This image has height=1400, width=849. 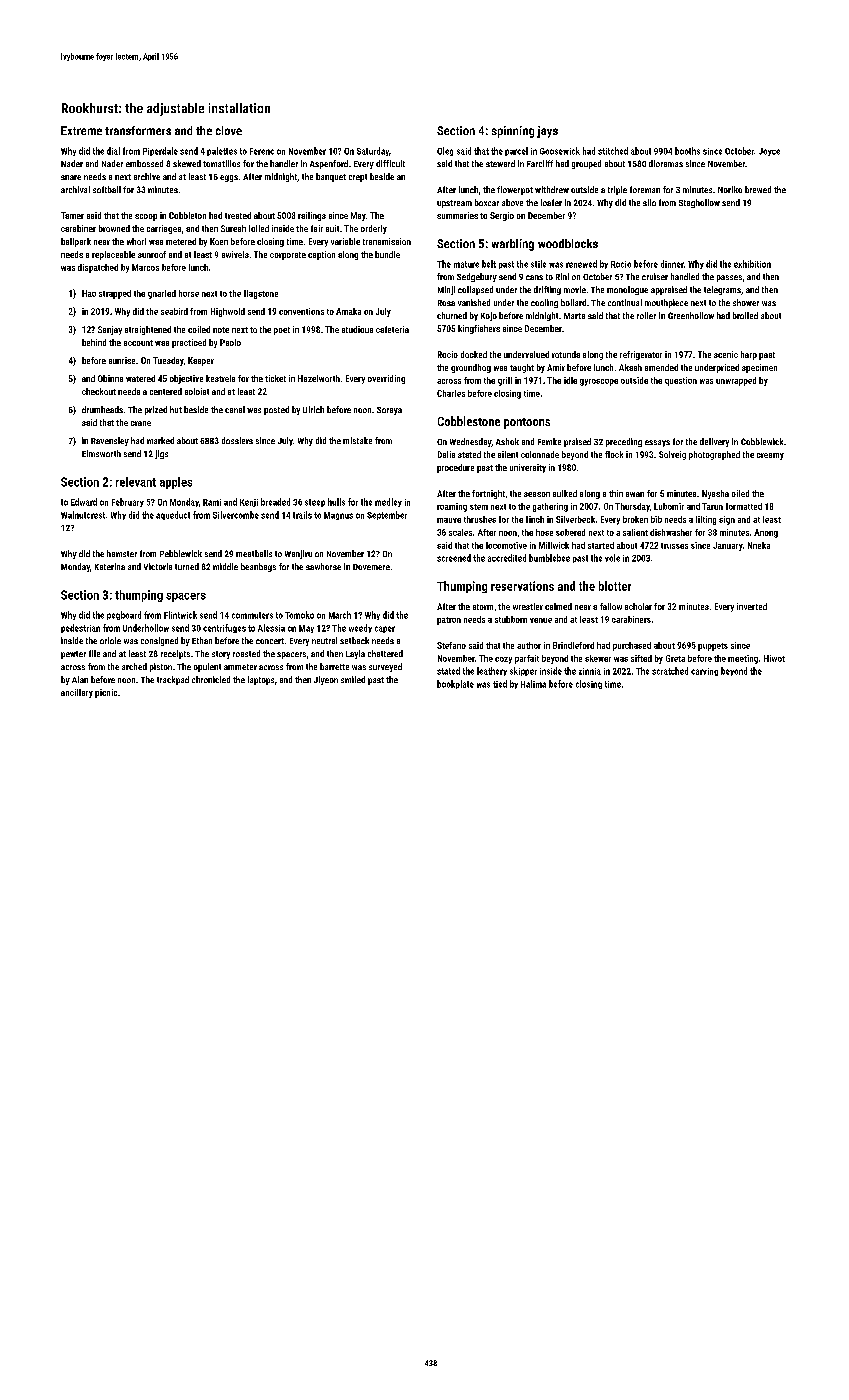 What do you see at coordinates (102, 409) in the image?
I see `drumheads` at bounding box center [102, 409].
